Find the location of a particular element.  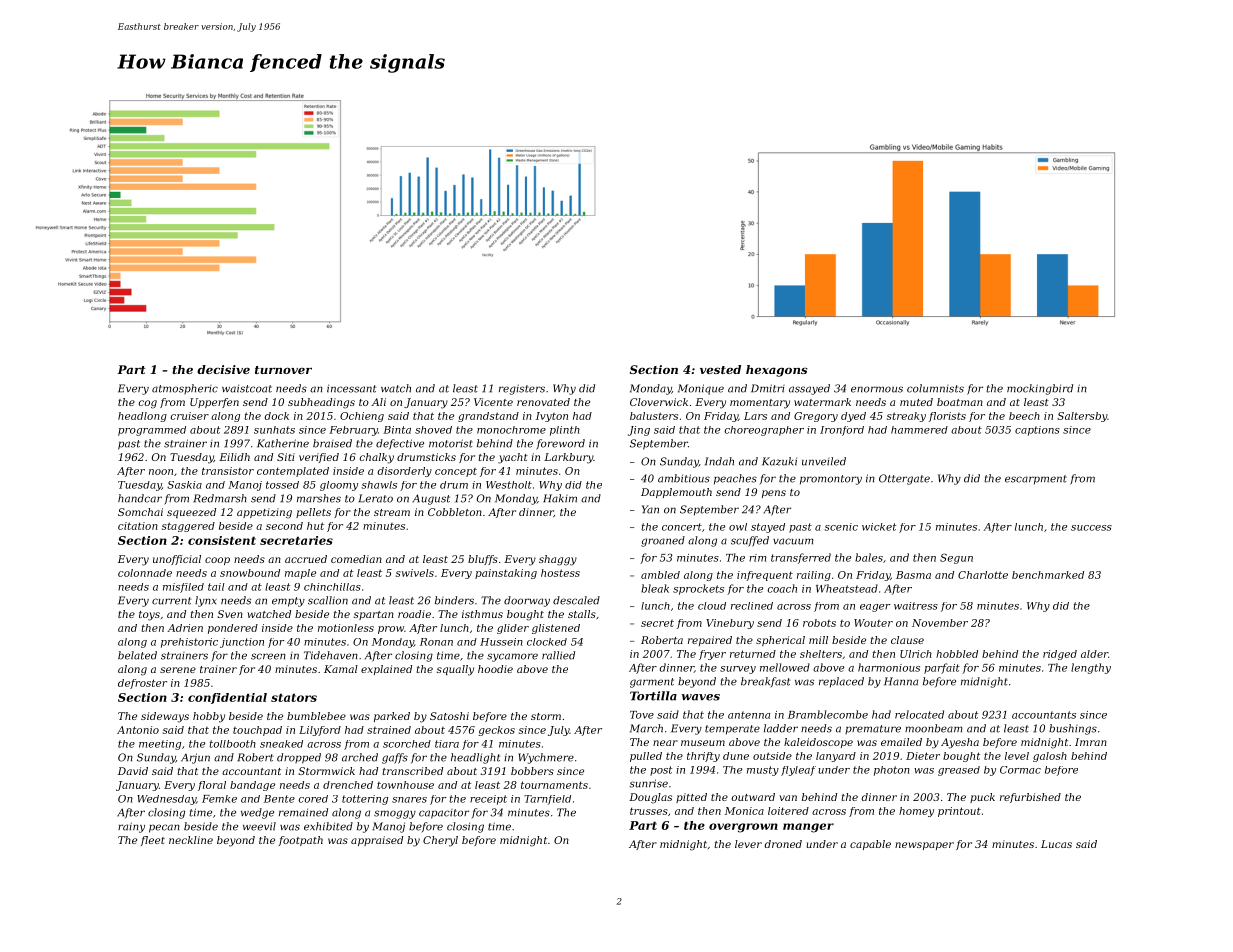

registers is located at coordinates (522, 389).
